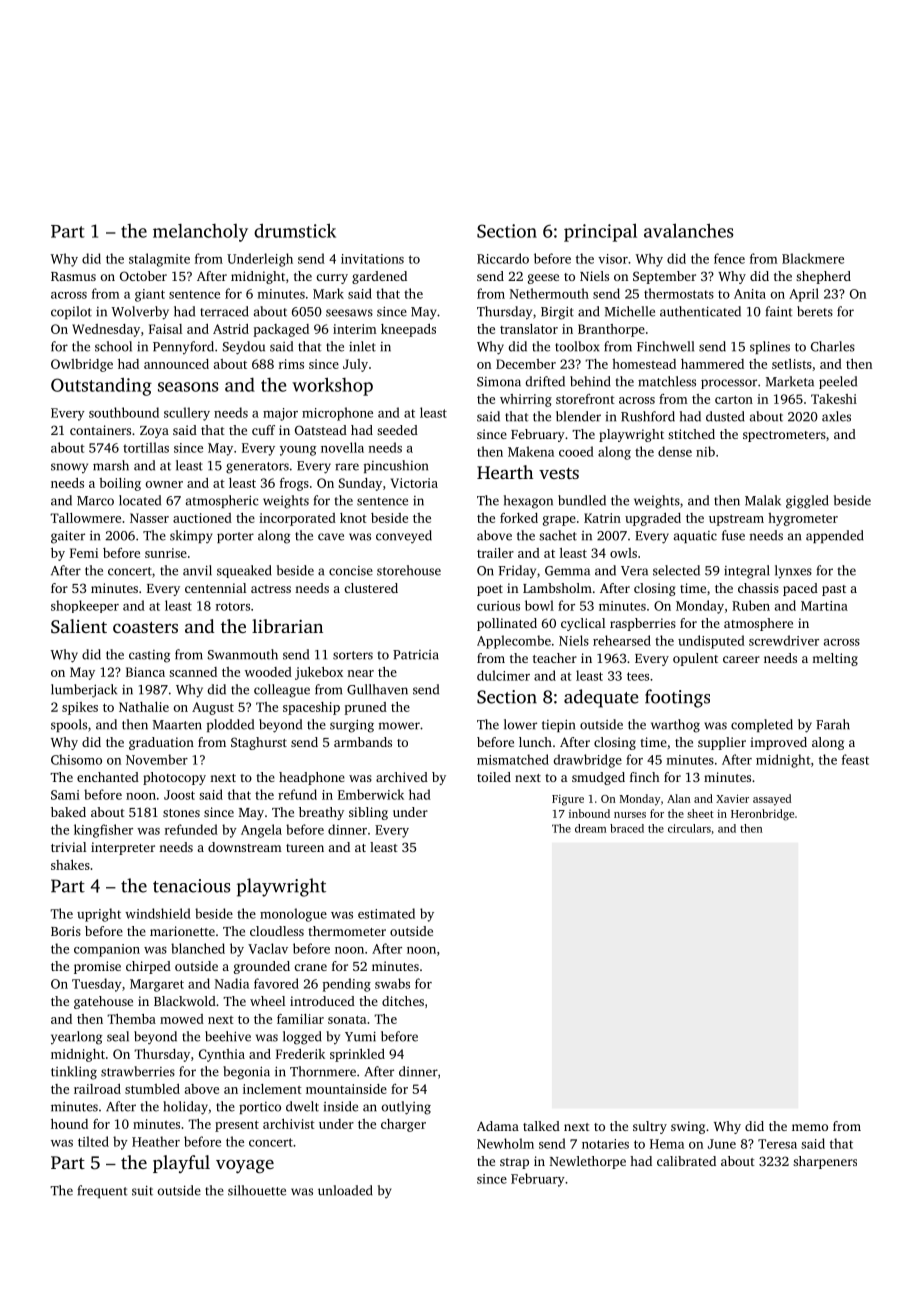 This screenshot has width=924, height=1308. I want to click on interpreter, so click(123, 848).
